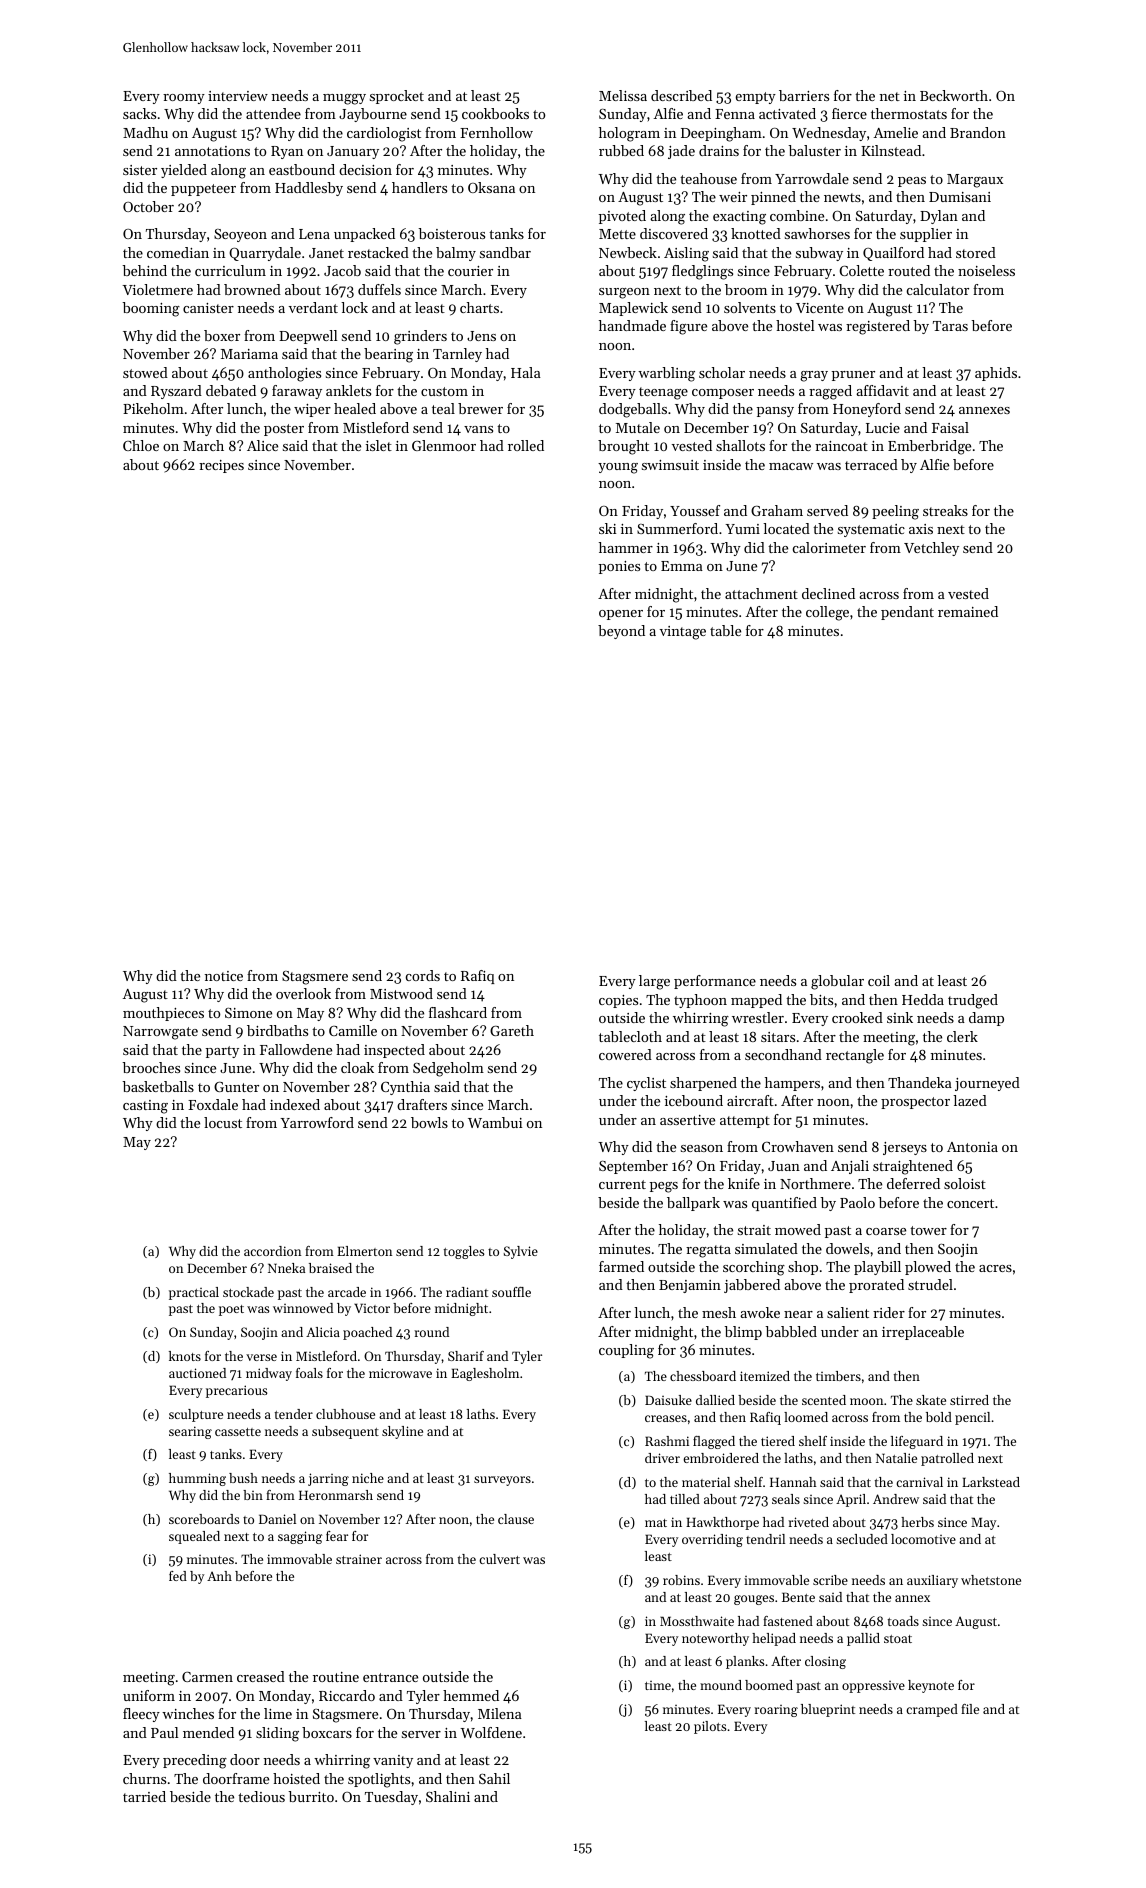  Describe the element at coordinates (778, 1037) in the image. I see `sitars` at that location.
